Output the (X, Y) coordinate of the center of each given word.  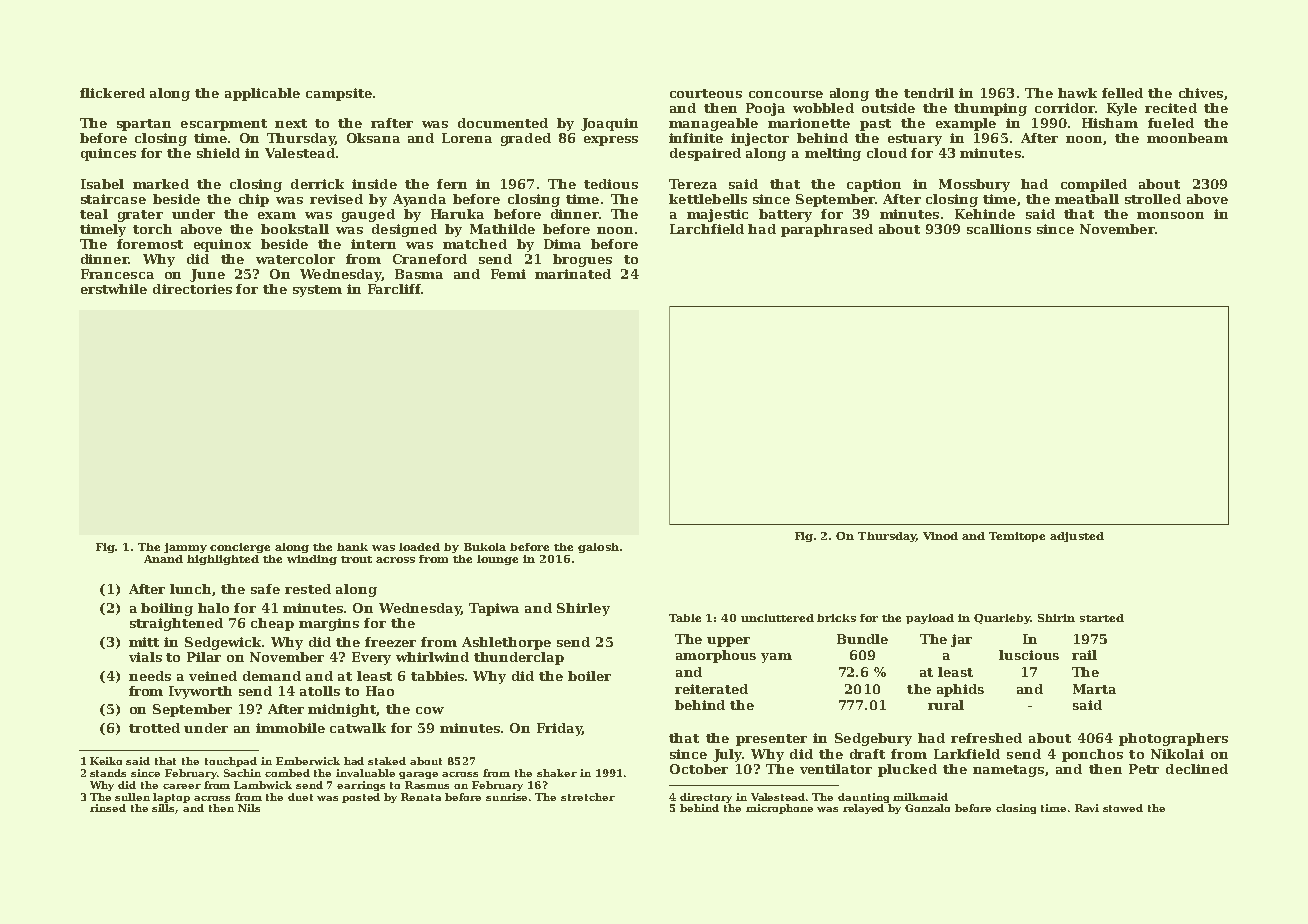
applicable (262, 94)
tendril (929, 93)
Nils (249, 808)
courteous (706, 93)
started (1102, 618)
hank (352, 547)
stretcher (588, 797)
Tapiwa (494, 609)
